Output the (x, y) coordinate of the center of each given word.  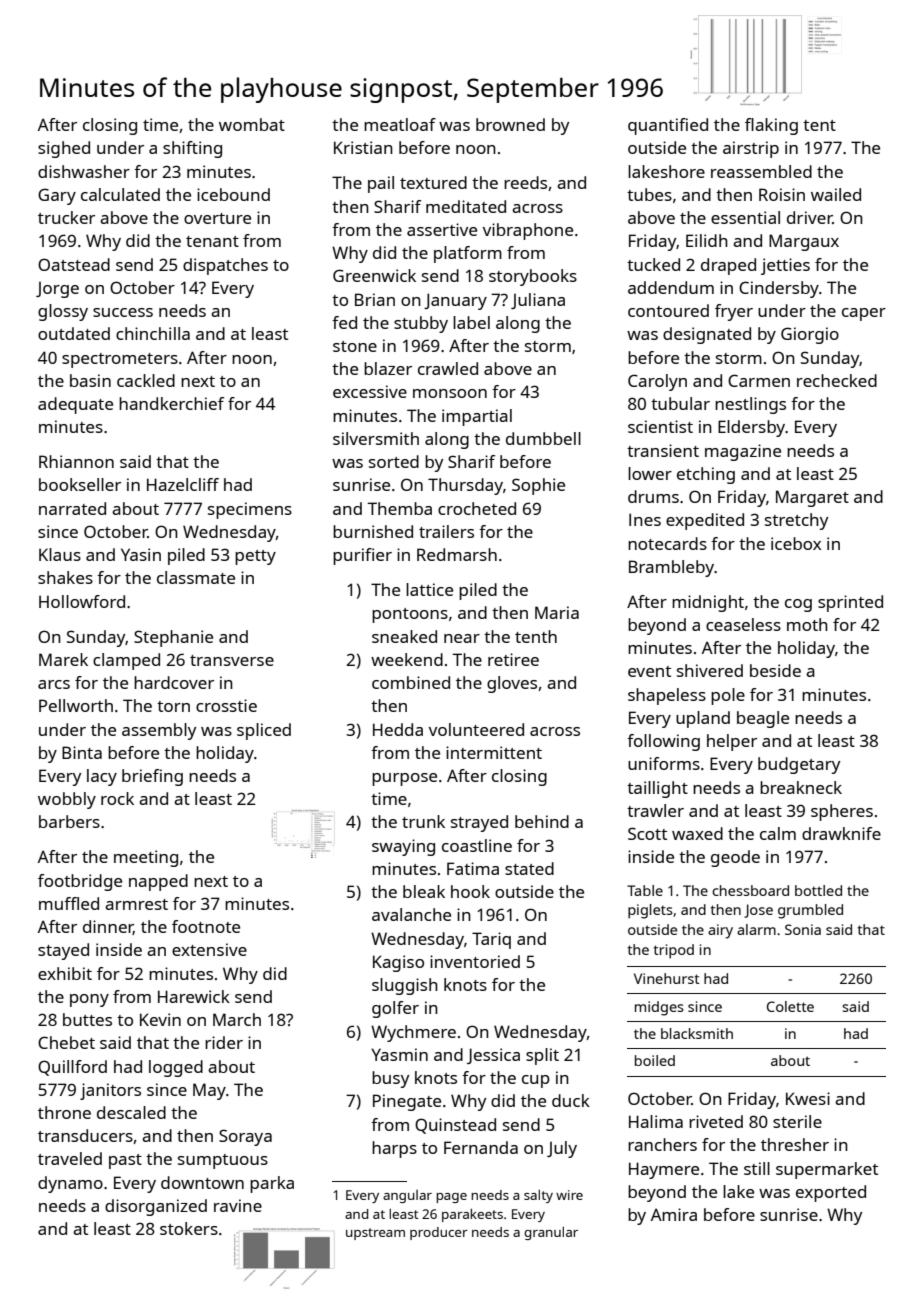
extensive (209, 949)
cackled (146, 380)
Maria (557, 612)
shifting (192, 149)
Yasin (141, 554)
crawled (448, 368)
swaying (403, 847)
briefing (152, 777)
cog (798, 605)
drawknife (841, 833)
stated (529, 868)
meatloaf (400, 124)
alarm (756, 929)
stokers (189, 1228)
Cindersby (779, 289)
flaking (771, 126)
